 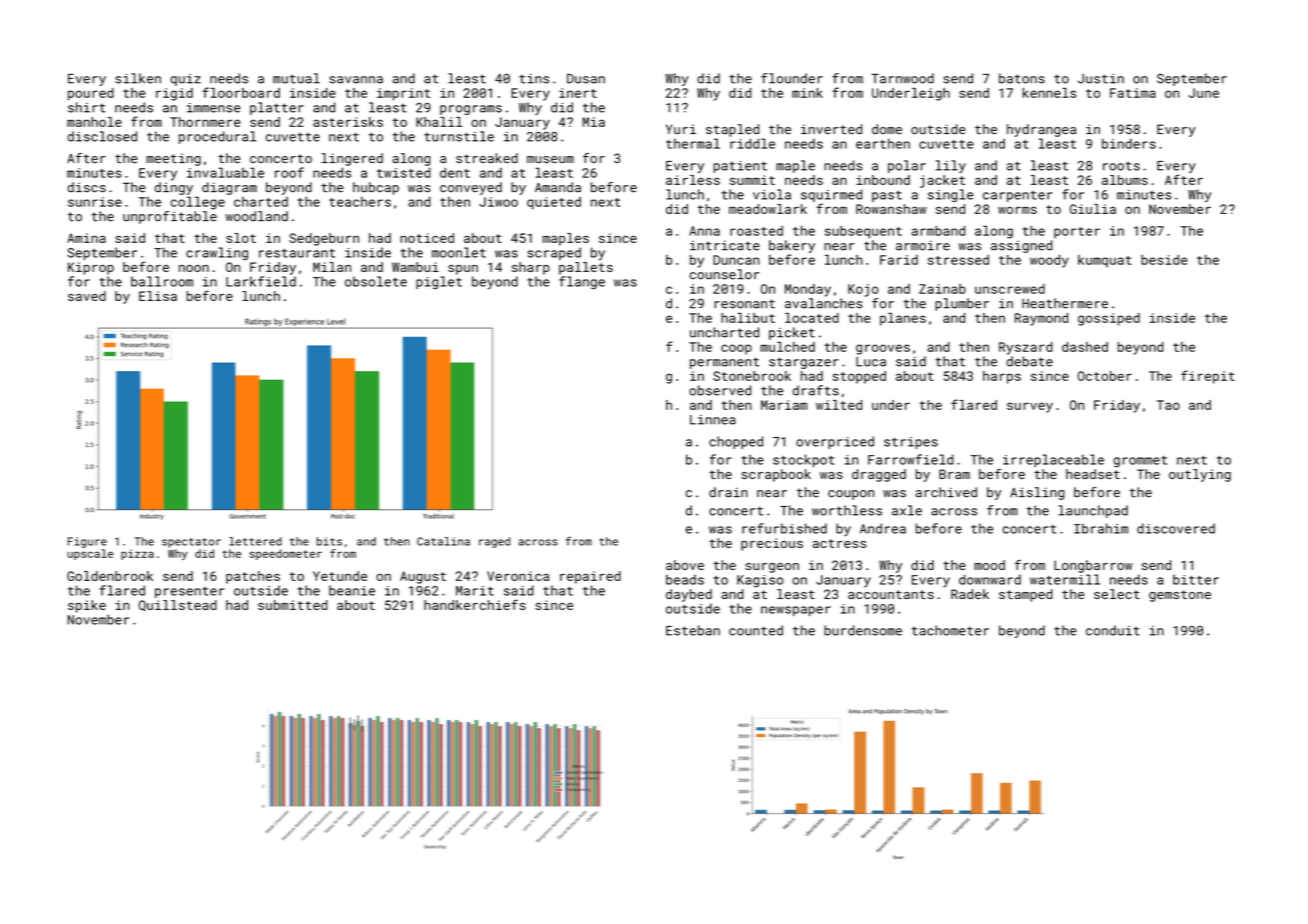 I want to click on manhole, so click(x=94, y=122).
